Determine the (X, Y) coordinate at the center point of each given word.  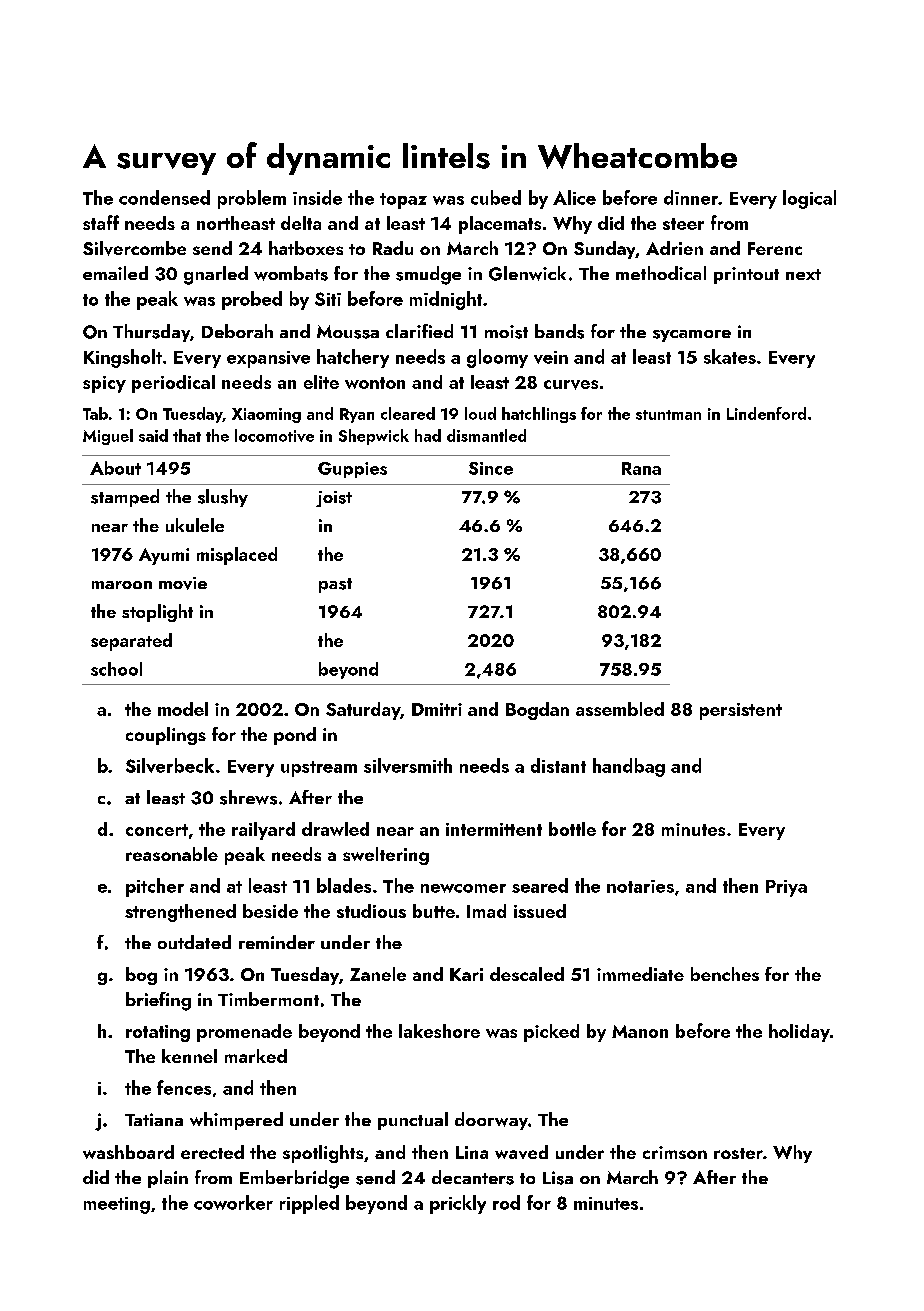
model (183, 709)
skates (730, 356)
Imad (486, 911)
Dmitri (437, 709)
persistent (741, 711)
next (803, 274)
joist (334, 499)
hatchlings (539, 415)
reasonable (172, 854)
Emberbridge (294, 1179)
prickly (458, 1204)
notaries (640, 886)
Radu (393, 248)
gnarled (216, 275)
